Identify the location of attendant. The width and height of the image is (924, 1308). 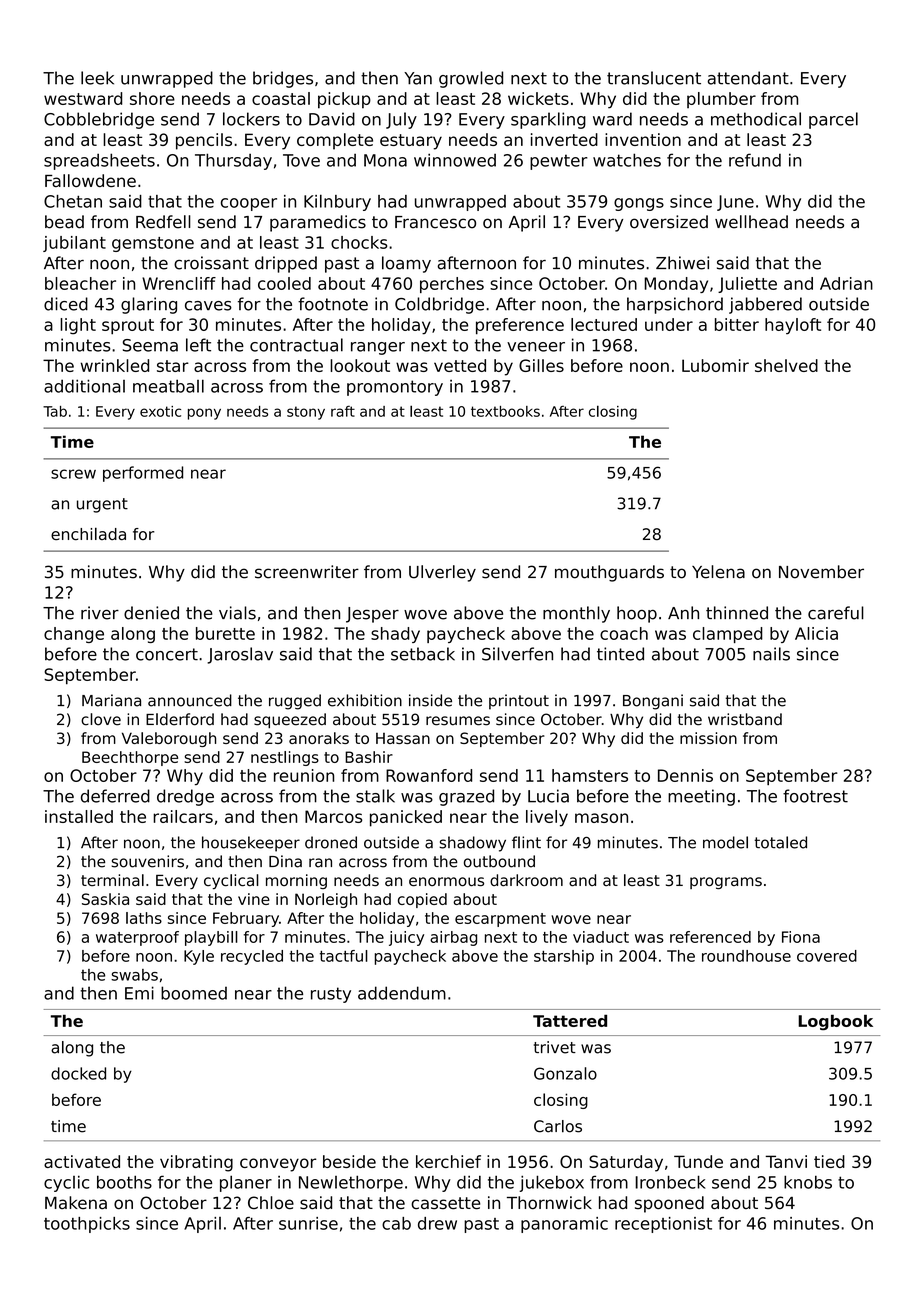
(748, 78).
